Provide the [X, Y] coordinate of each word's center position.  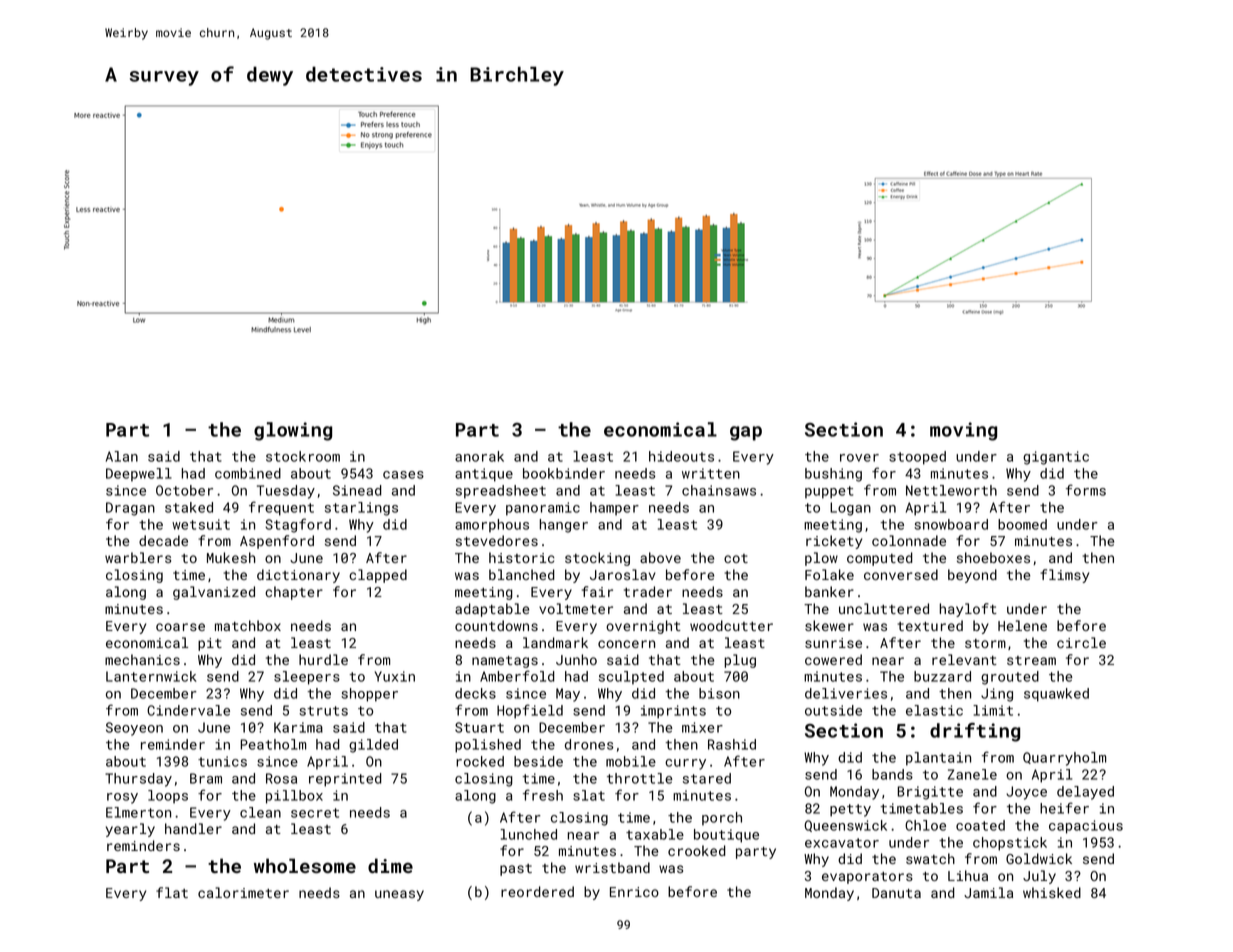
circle [1081, 642]
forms [1086, 490]
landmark [555, 642]
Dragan [130, 509]
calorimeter [243, 892]
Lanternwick [151, 676]
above [660, 557]
